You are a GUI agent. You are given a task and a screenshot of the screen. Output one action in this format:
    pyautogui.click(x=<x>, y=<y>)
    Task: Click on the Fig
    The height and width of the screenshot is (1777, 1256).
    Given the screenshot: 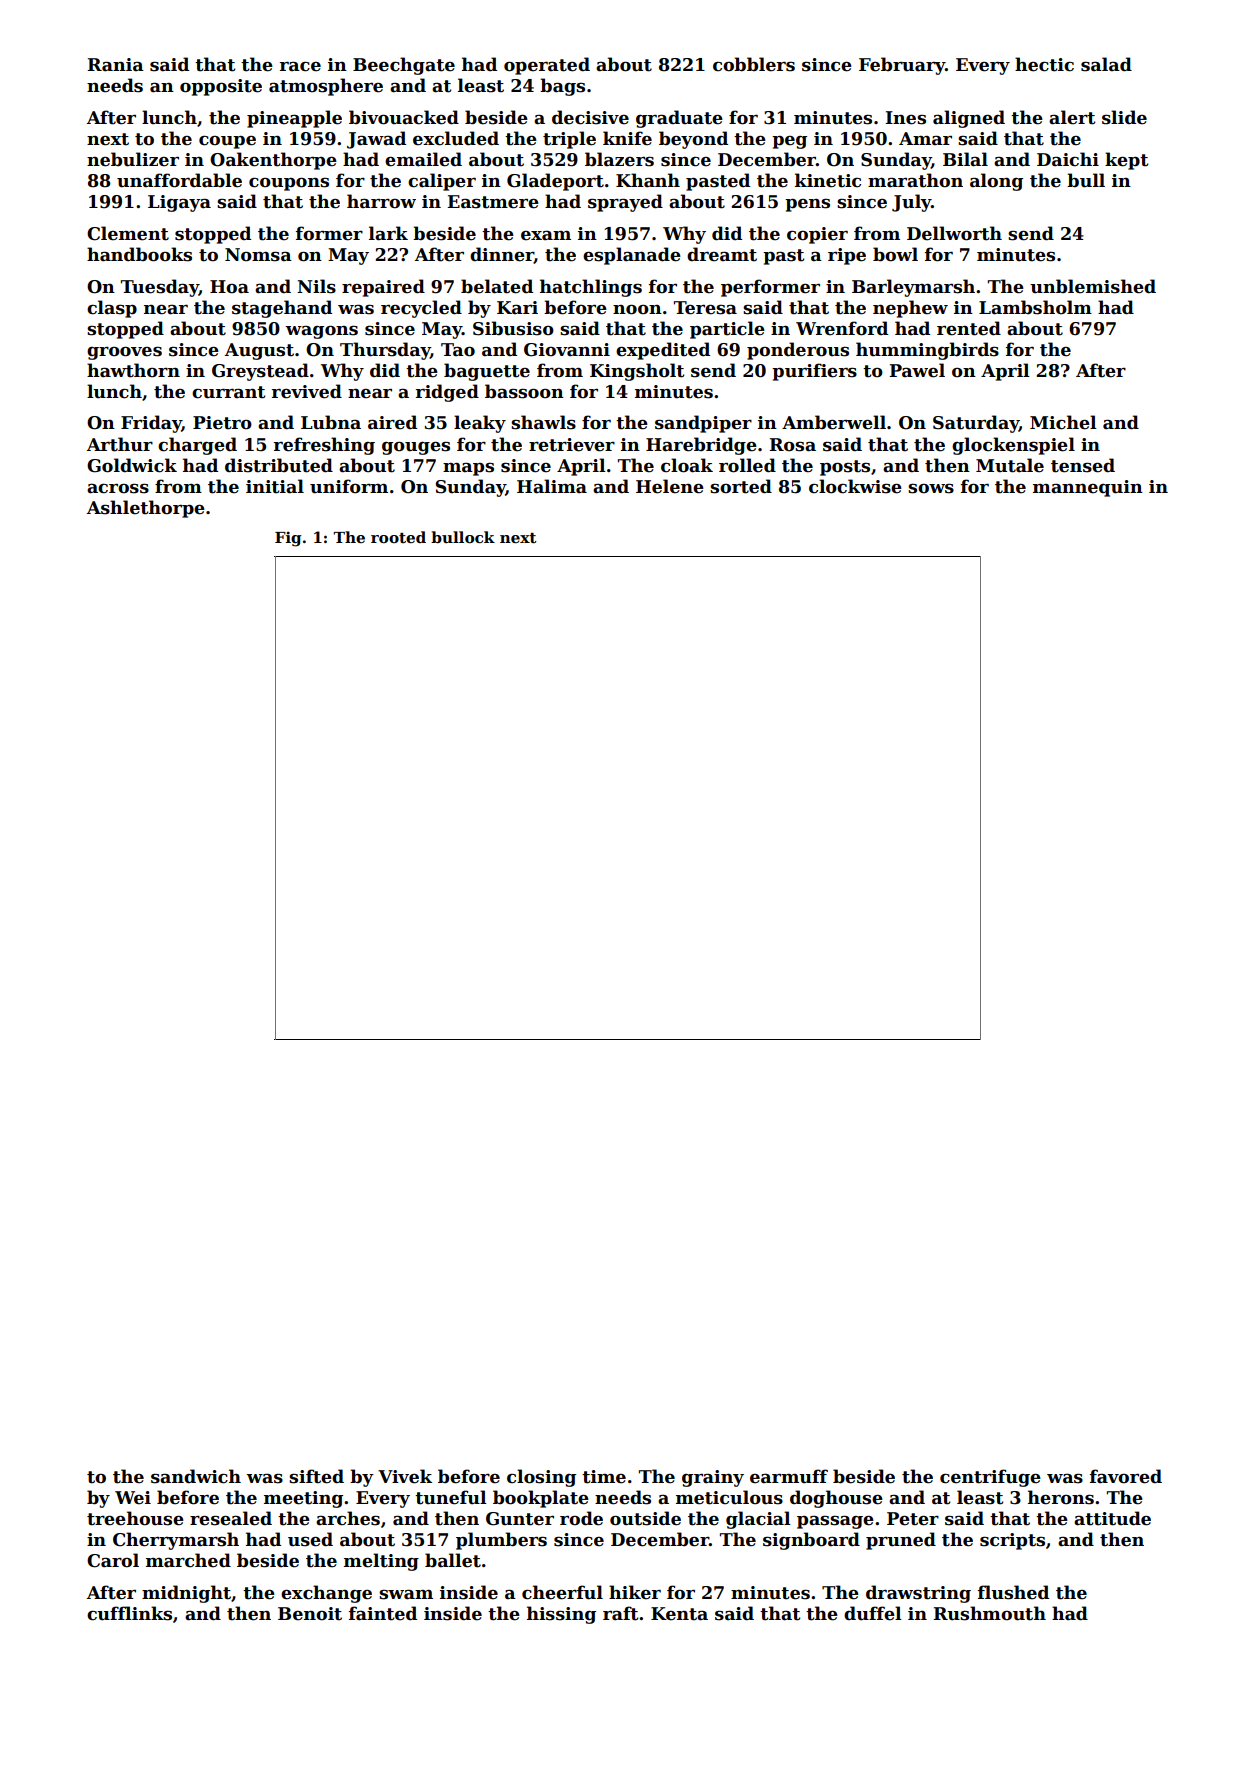 What is the action you would take?
    pyautogui.click(x=288, y=539)
